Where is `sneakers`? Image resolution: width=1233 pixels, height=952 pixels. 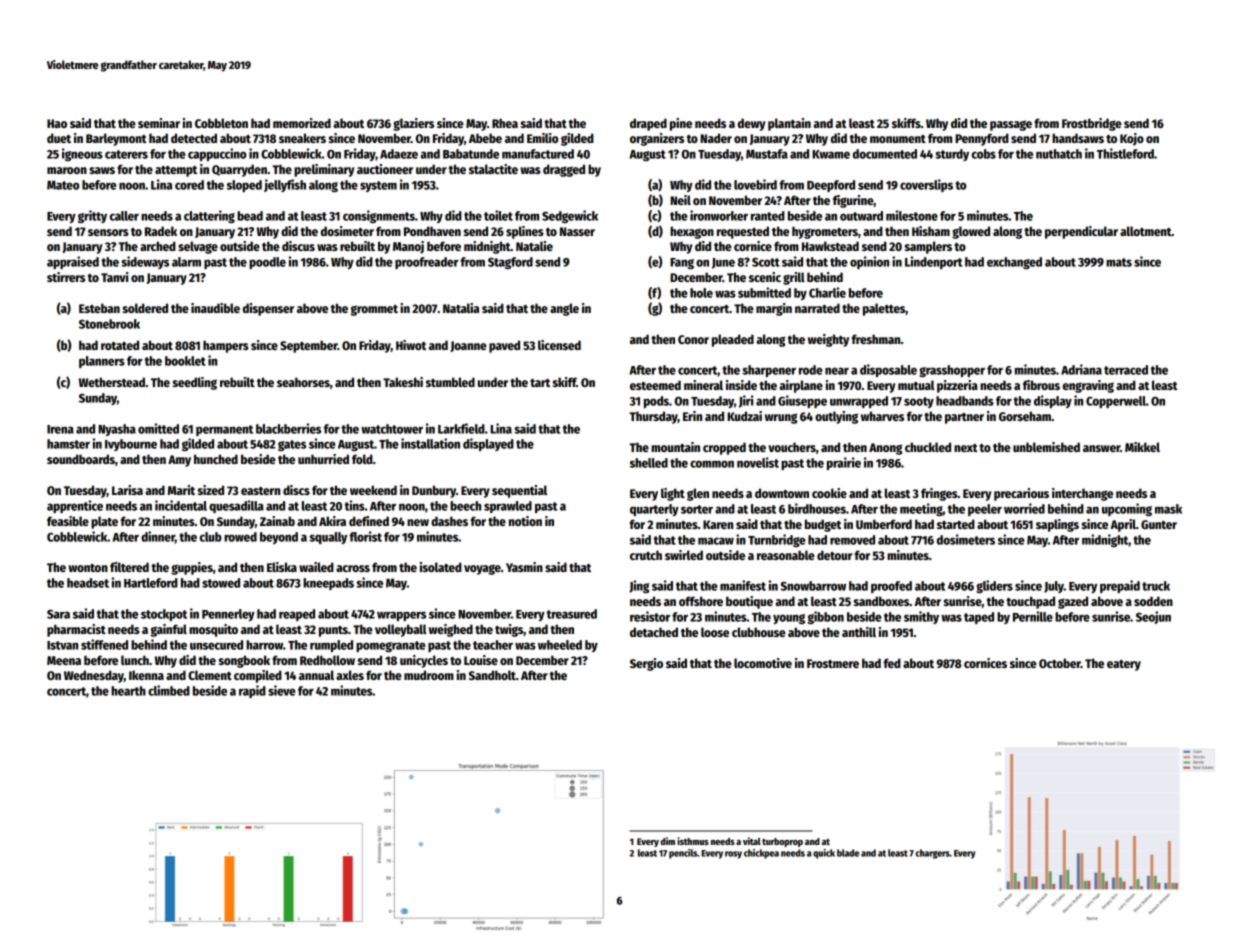 sneakers is located at coordinates (302, 138).
